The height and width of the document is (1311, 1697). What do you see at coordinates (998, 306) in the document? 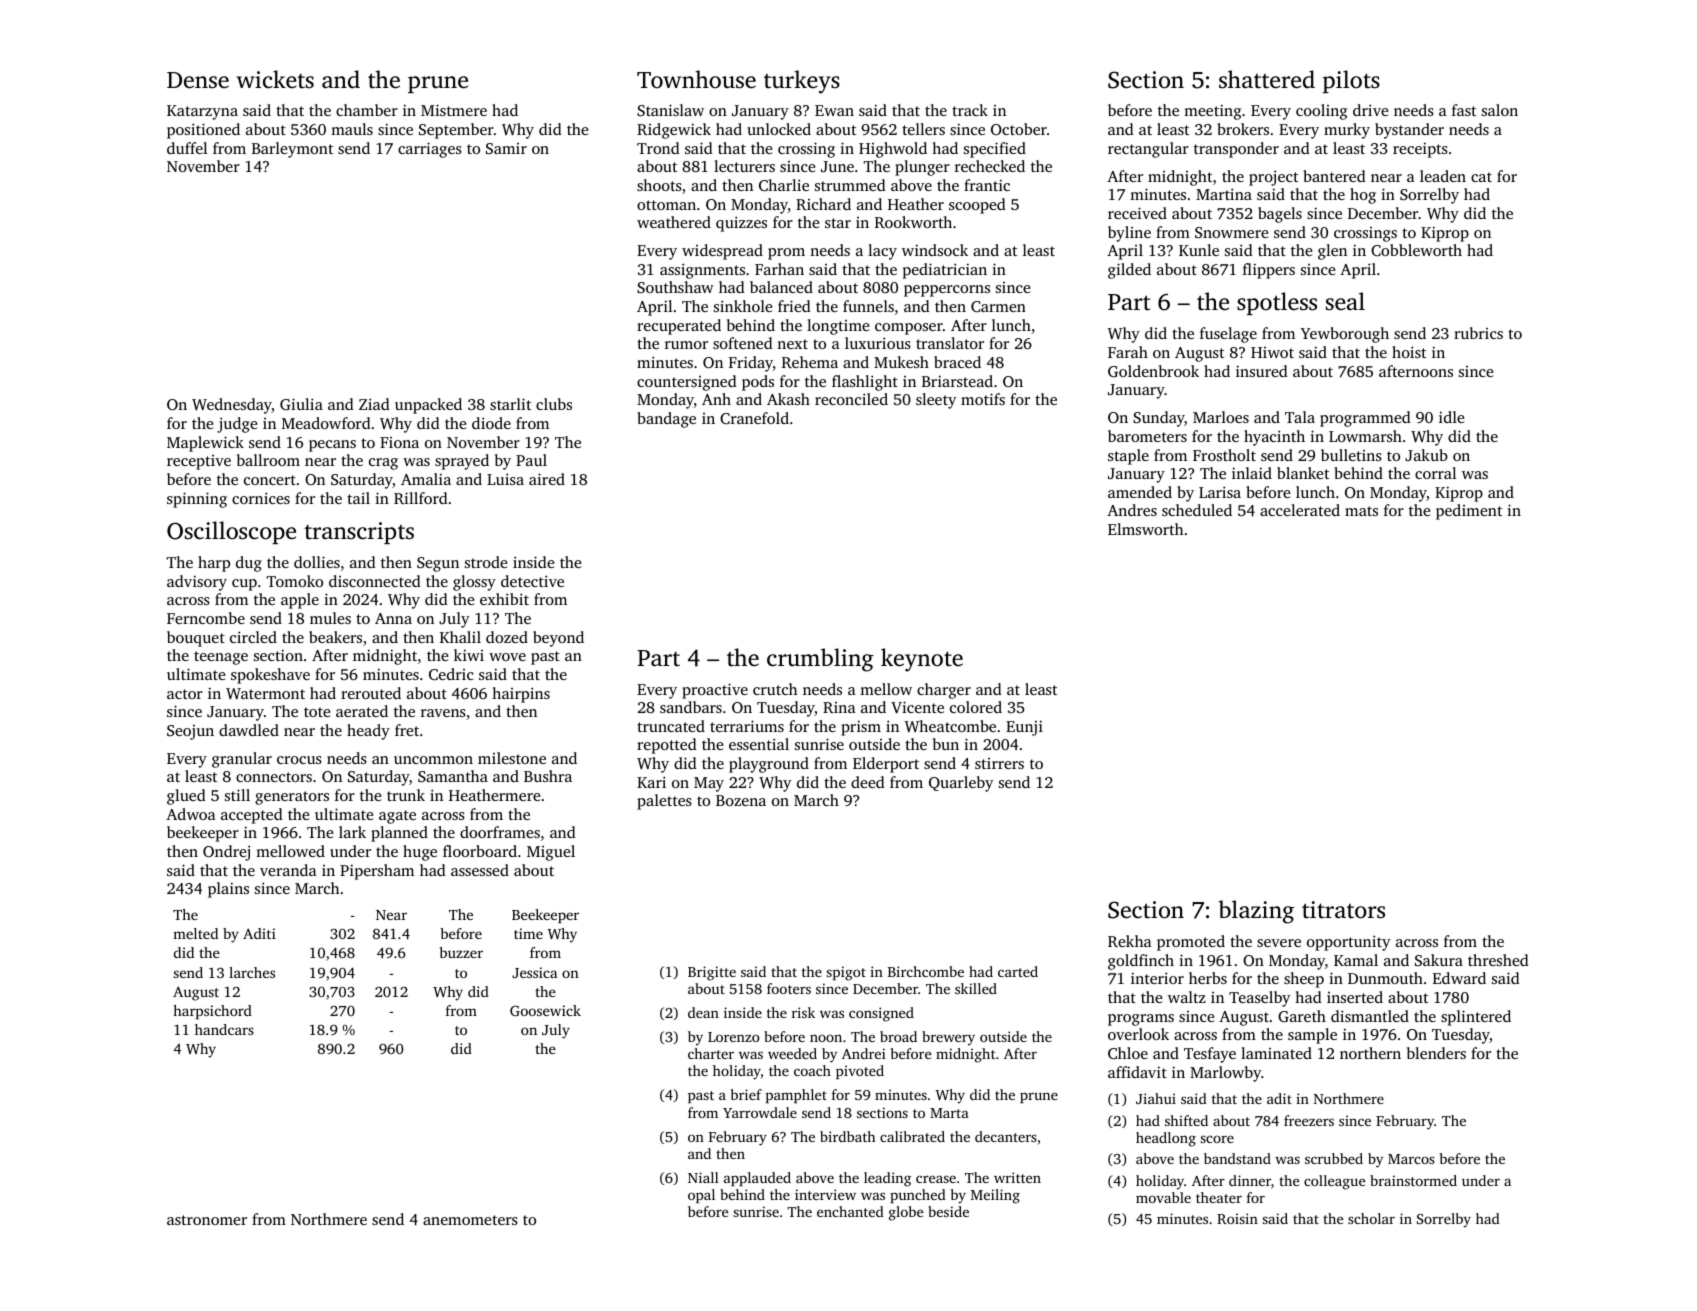
I see `Carmen` at bounding box center [998, 306].
